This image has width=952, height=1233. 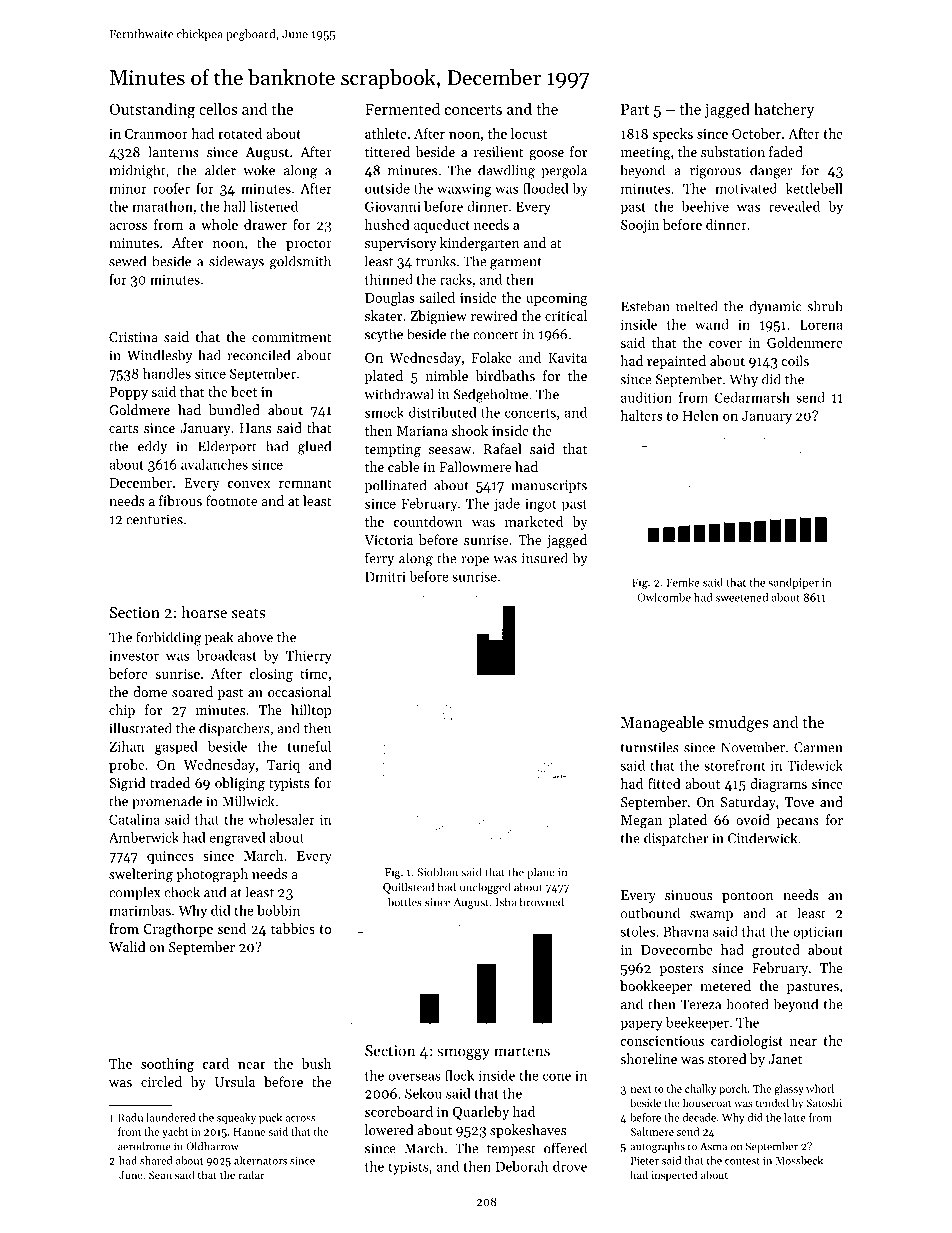 What do you see at coordinates (649, 747) in the image?
I see `turnstiles` at bounding box center [649, 747].
